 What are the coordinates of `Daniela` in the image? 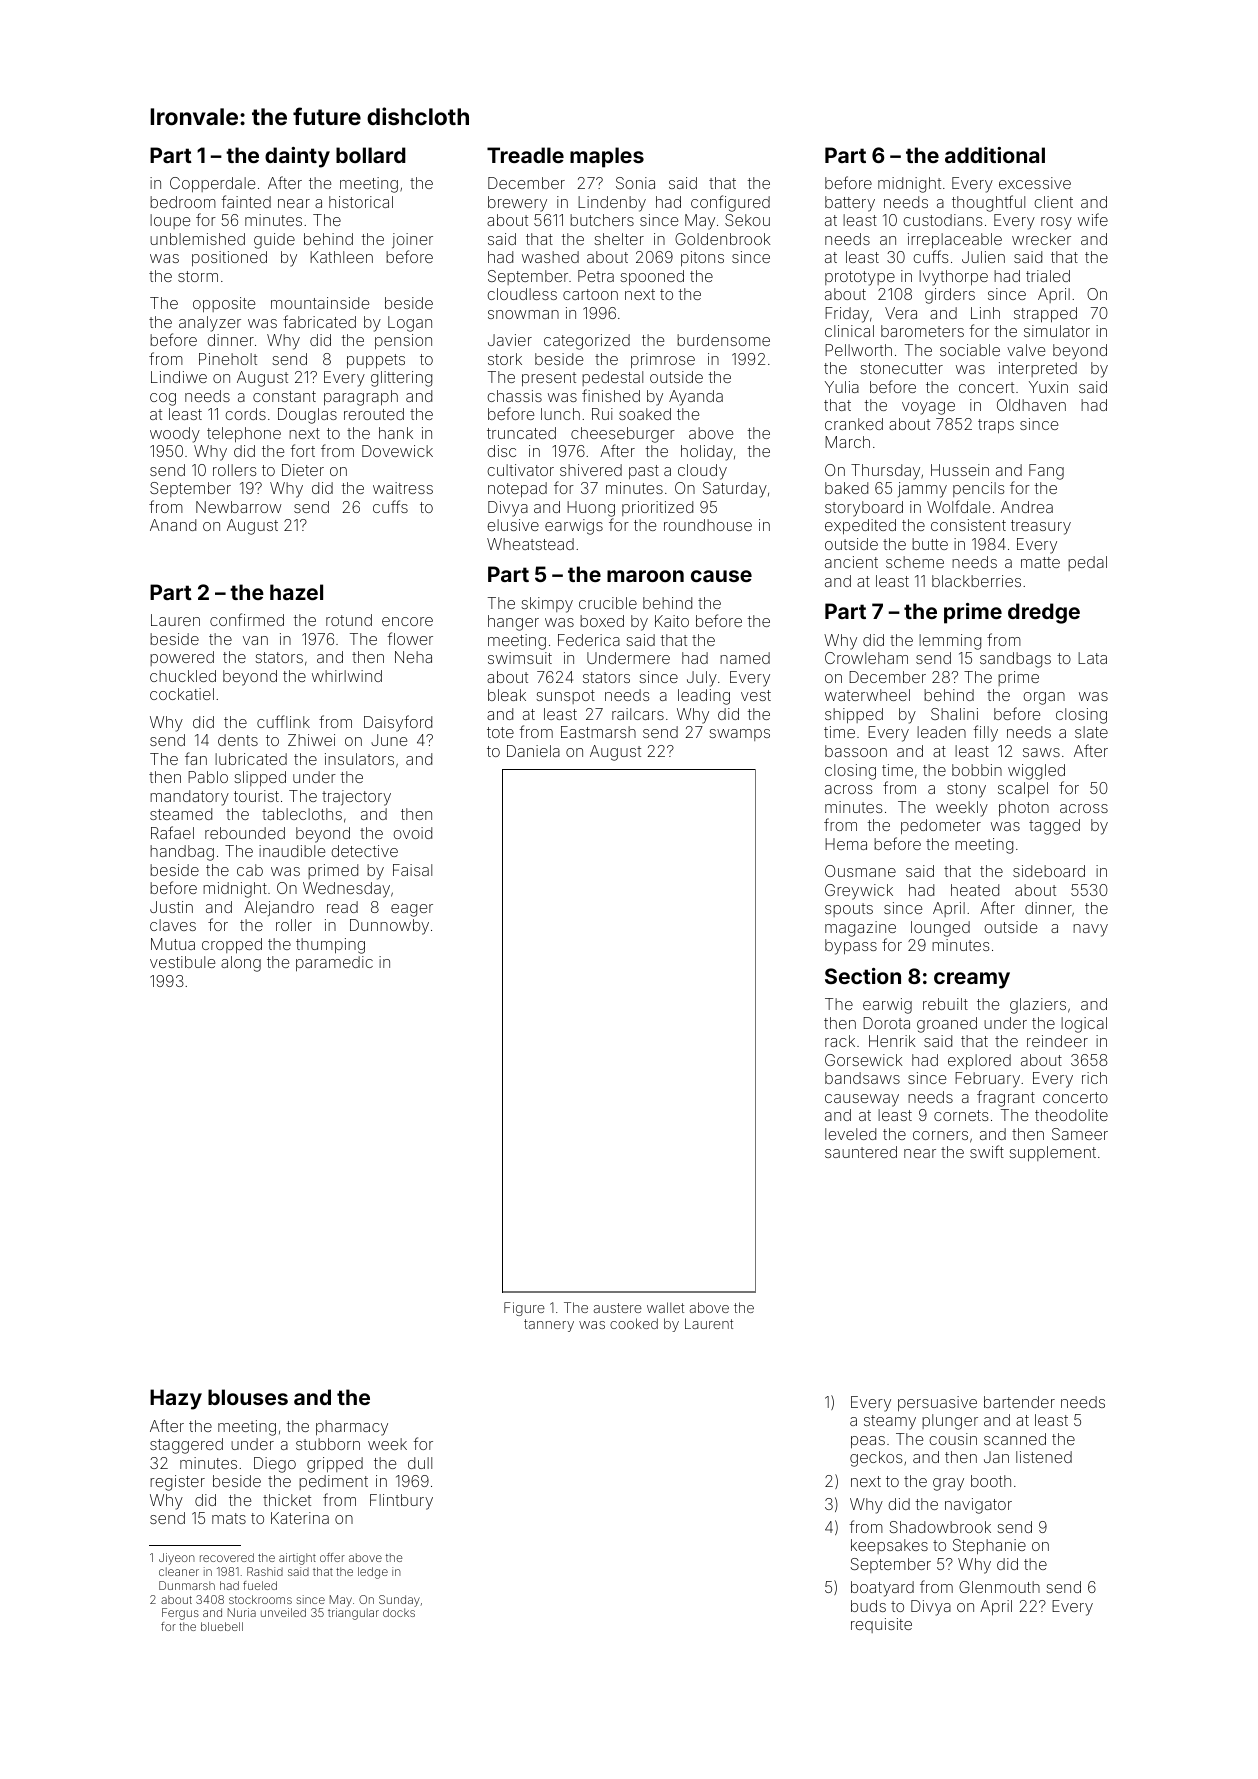 It's located at (533, 751).
